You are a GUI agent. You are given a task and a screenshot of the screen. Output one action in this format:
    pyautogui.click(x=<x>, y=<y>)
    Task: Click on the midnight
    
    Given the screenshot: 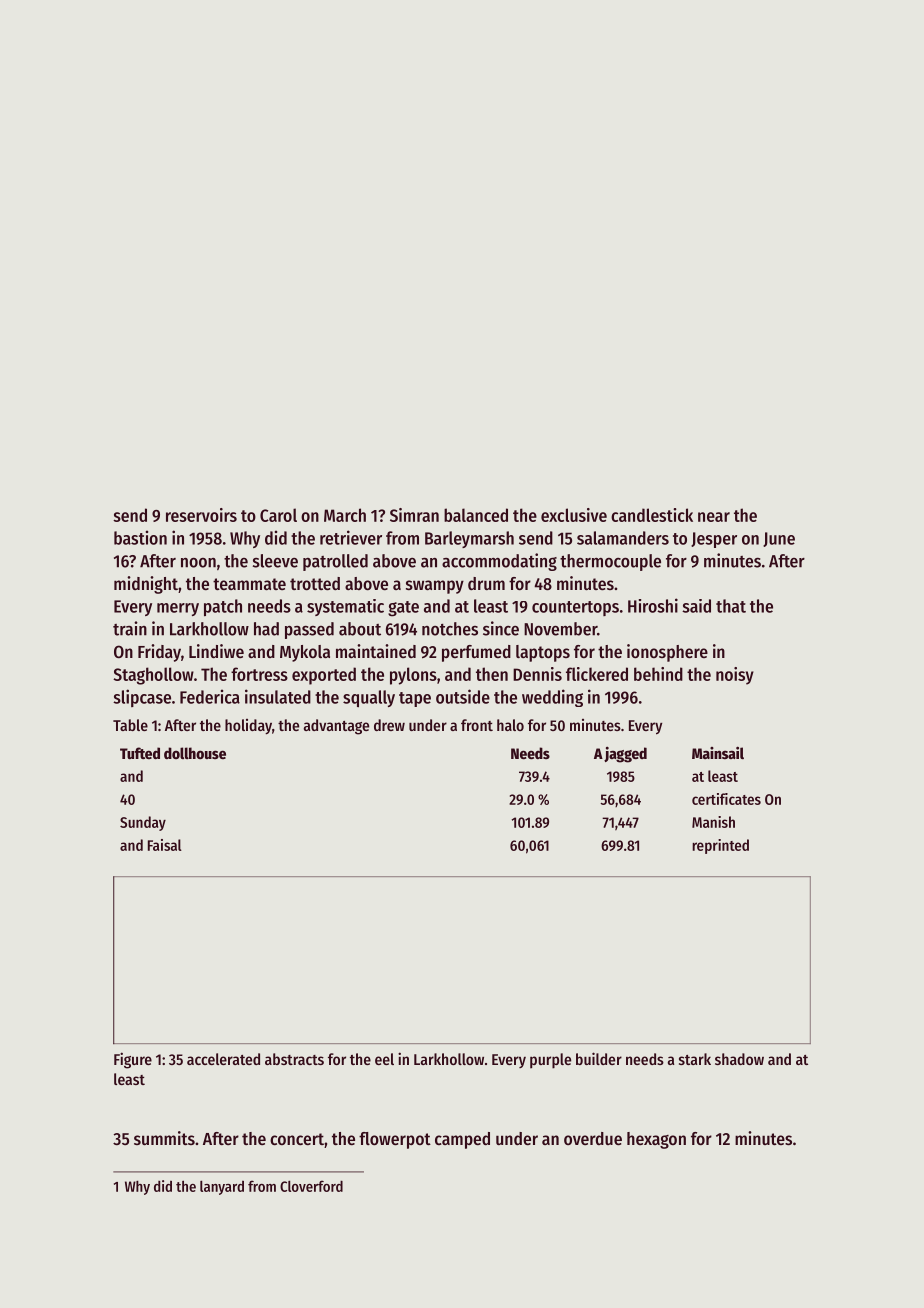 What is the action you would take?
    pyautogui.click(x=146, y=585)
